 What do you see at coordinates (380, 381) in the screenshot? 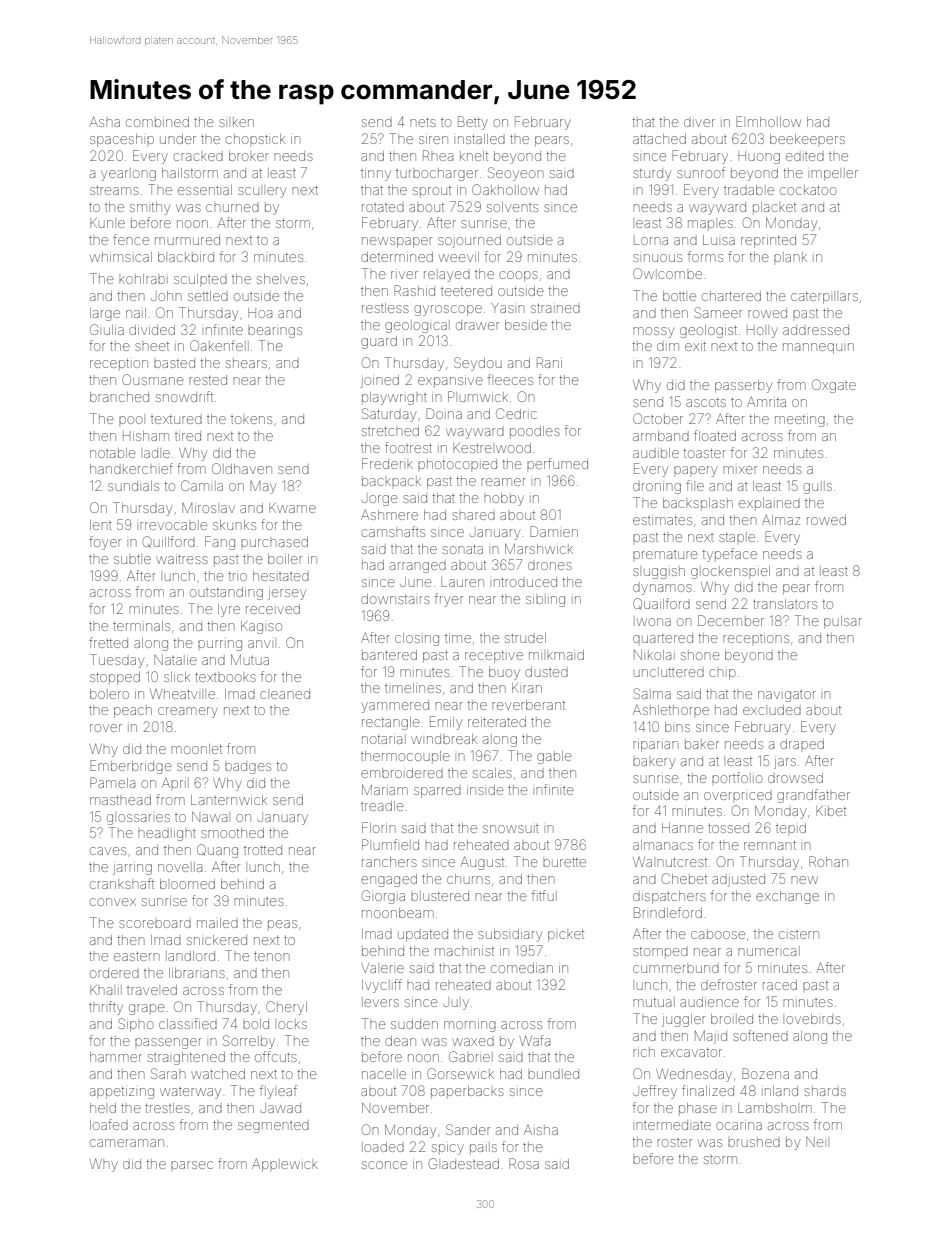
I see `joined` at bounding box center [380, 381].
